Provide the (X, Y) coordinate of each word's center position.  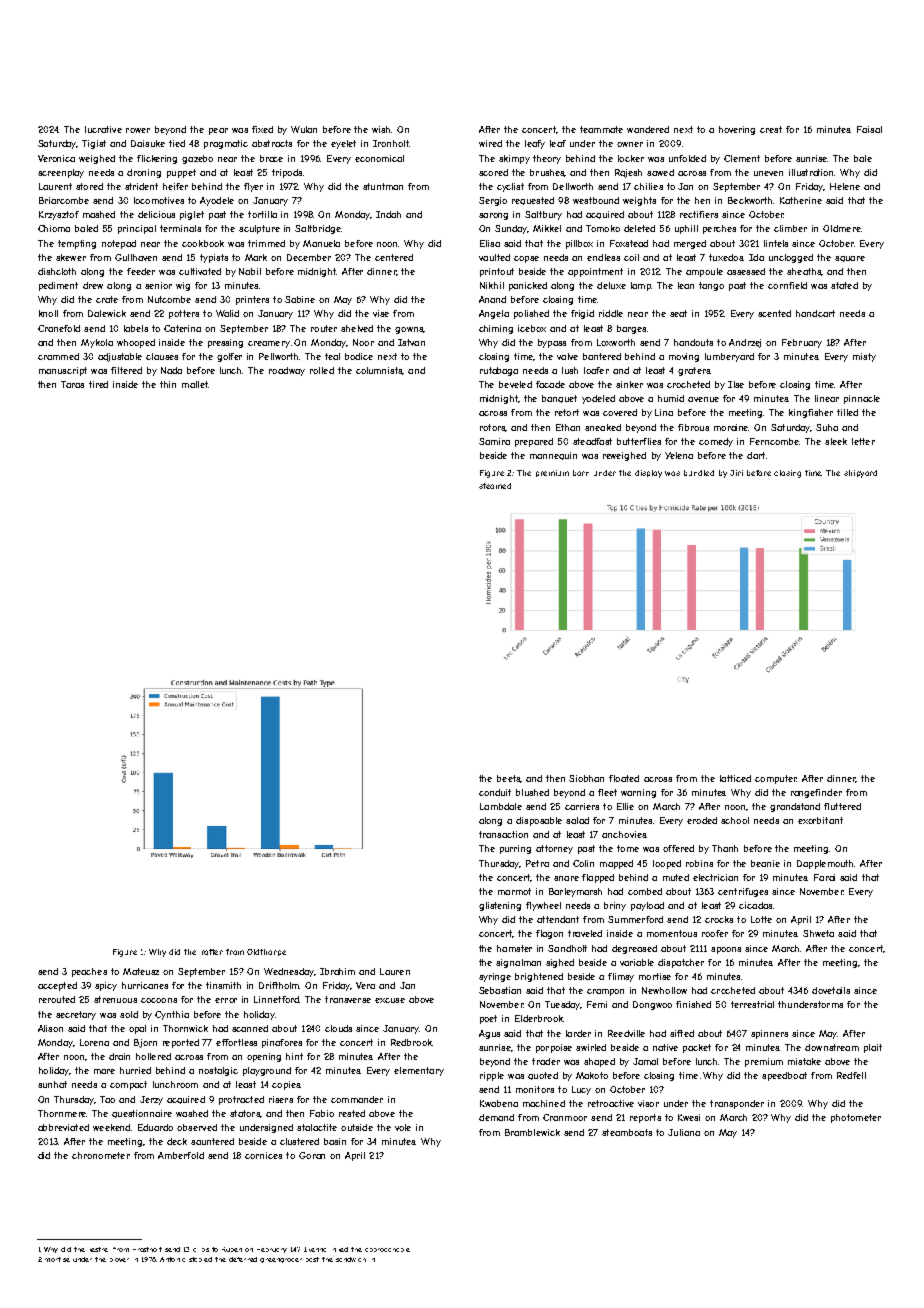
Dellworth (573, 186)
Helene (845, 186)
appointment (595, 272)
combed (645, 891)
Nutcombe (169, 299)
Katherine (801, 200)
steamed (495, 486)
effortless (236, 1042)
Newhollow (664, 990)
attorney (554, 849)
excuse (390, 1000)
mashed (99, 214)
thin (168, 384)
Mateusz (141, 971)
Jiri (736, 473)
